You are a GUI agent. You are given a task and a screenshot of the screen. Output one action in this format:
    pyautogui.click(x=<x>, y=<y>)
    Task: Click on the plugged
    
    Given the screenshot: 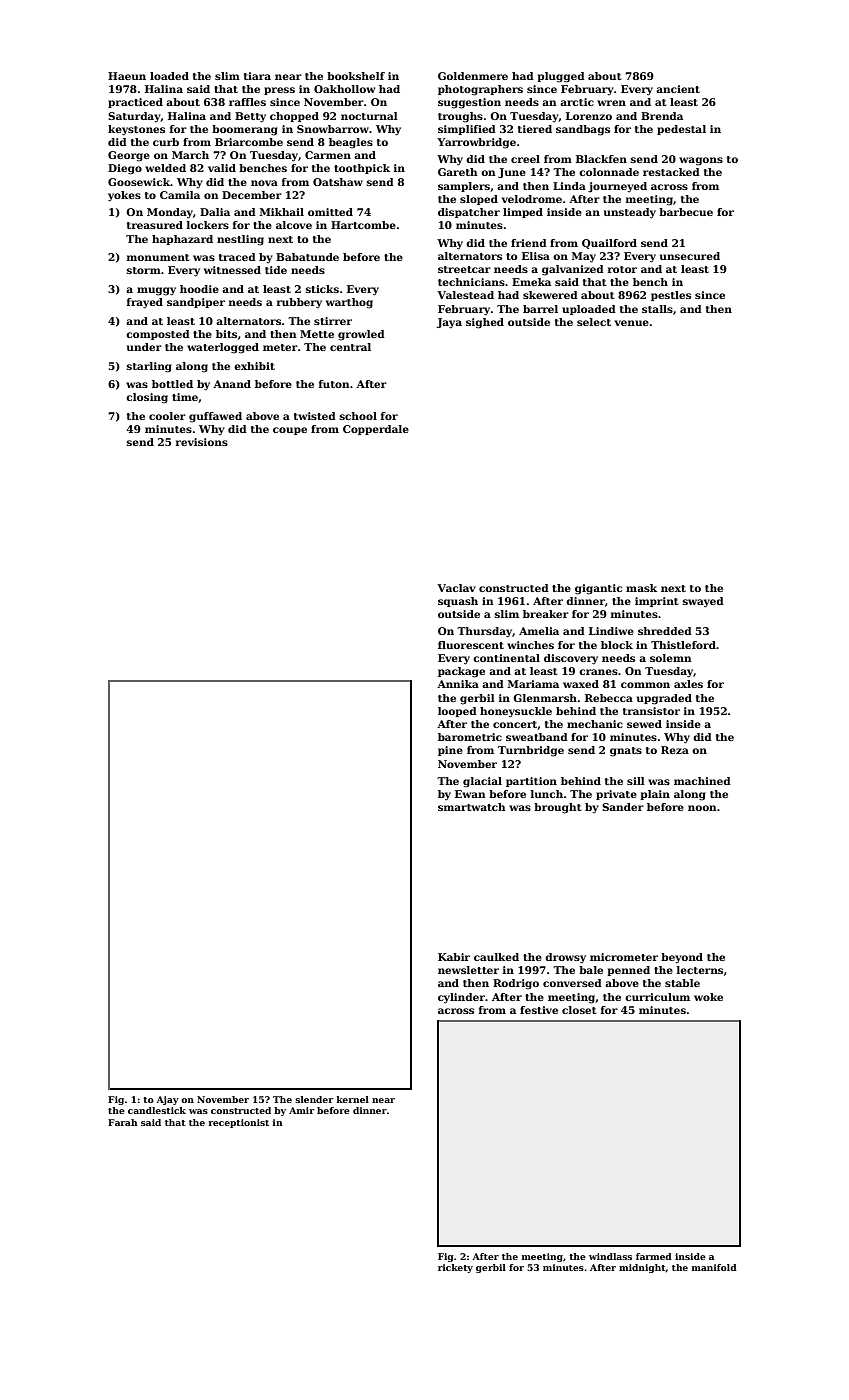 What is the action you would take?
    pyautogui.click(x=561, y=77)
